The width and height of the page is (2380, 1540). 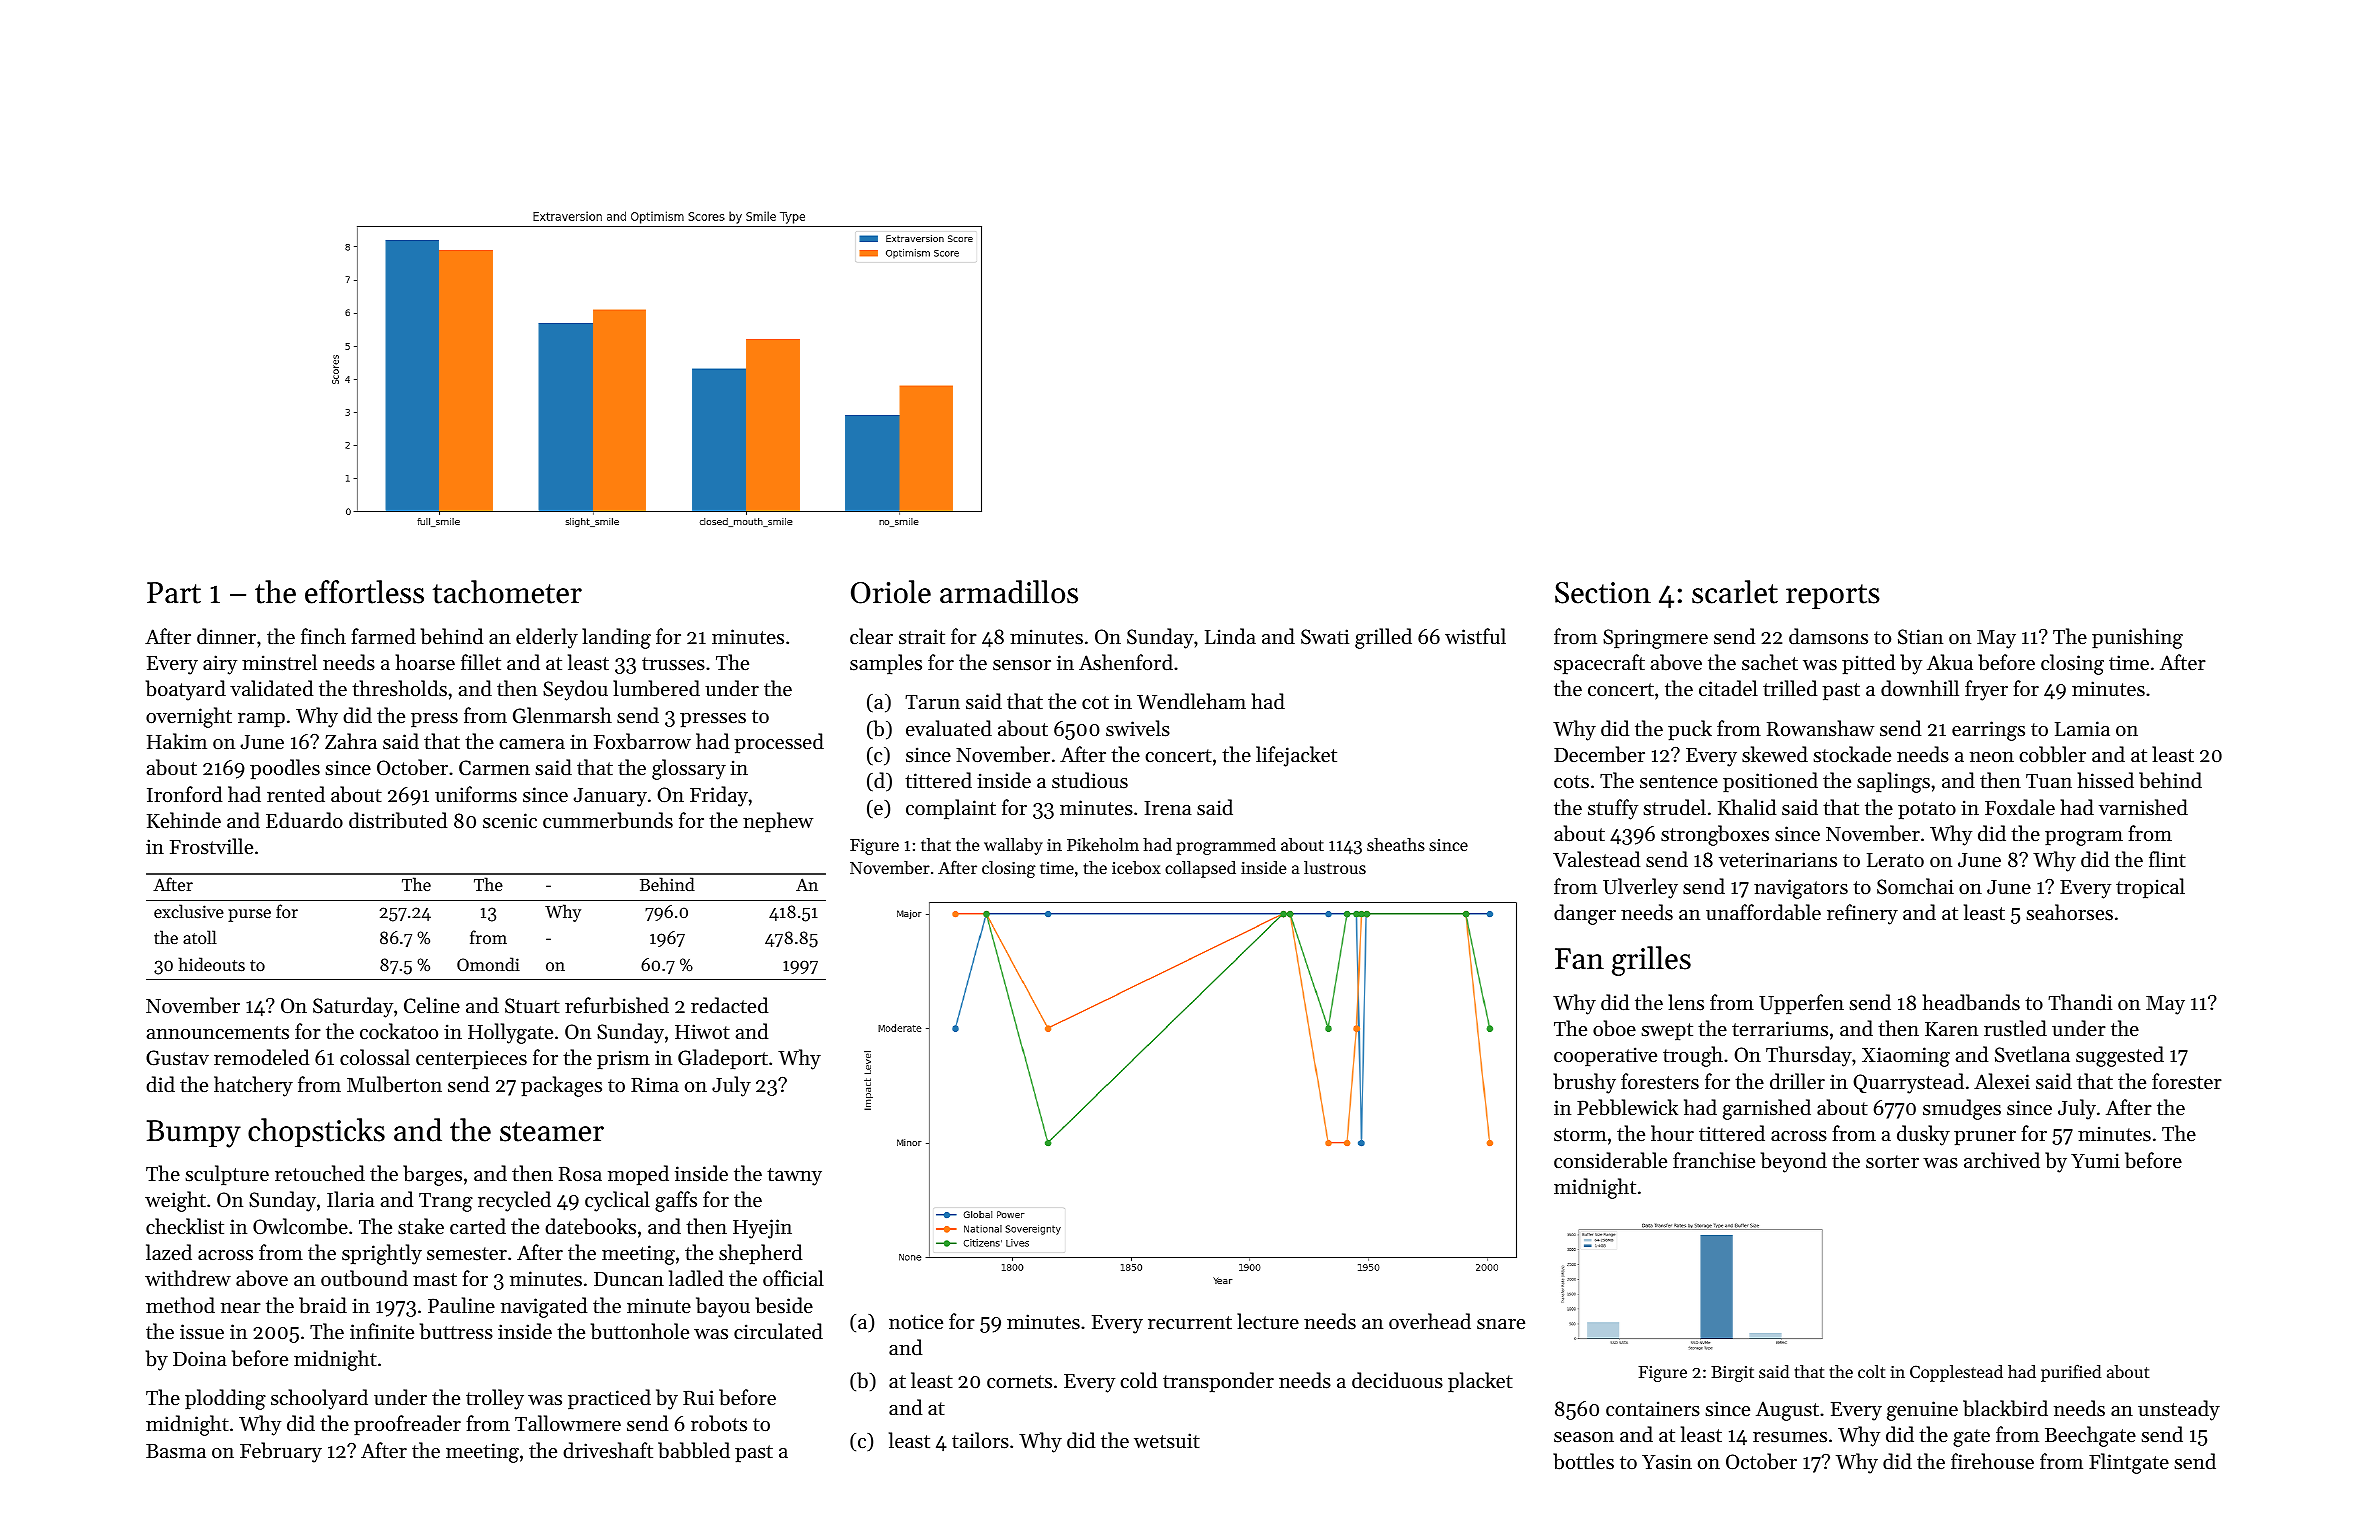 What do you see at coordinates (211, 846) in the page?
I see `Frostville` at bounding box center [211, 846].
